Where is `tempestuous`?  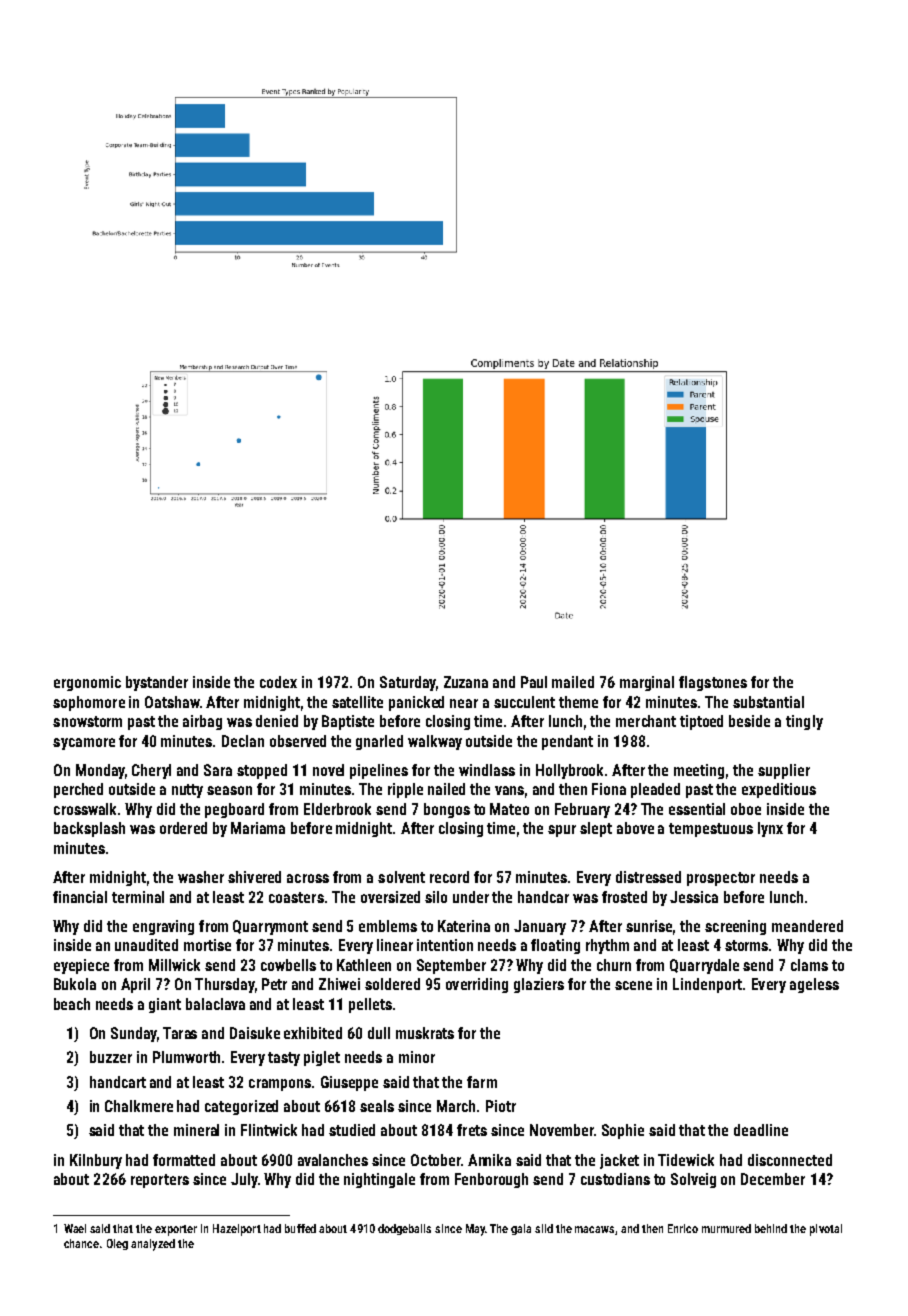 tempestuous is located at coordinates (711, 830).
